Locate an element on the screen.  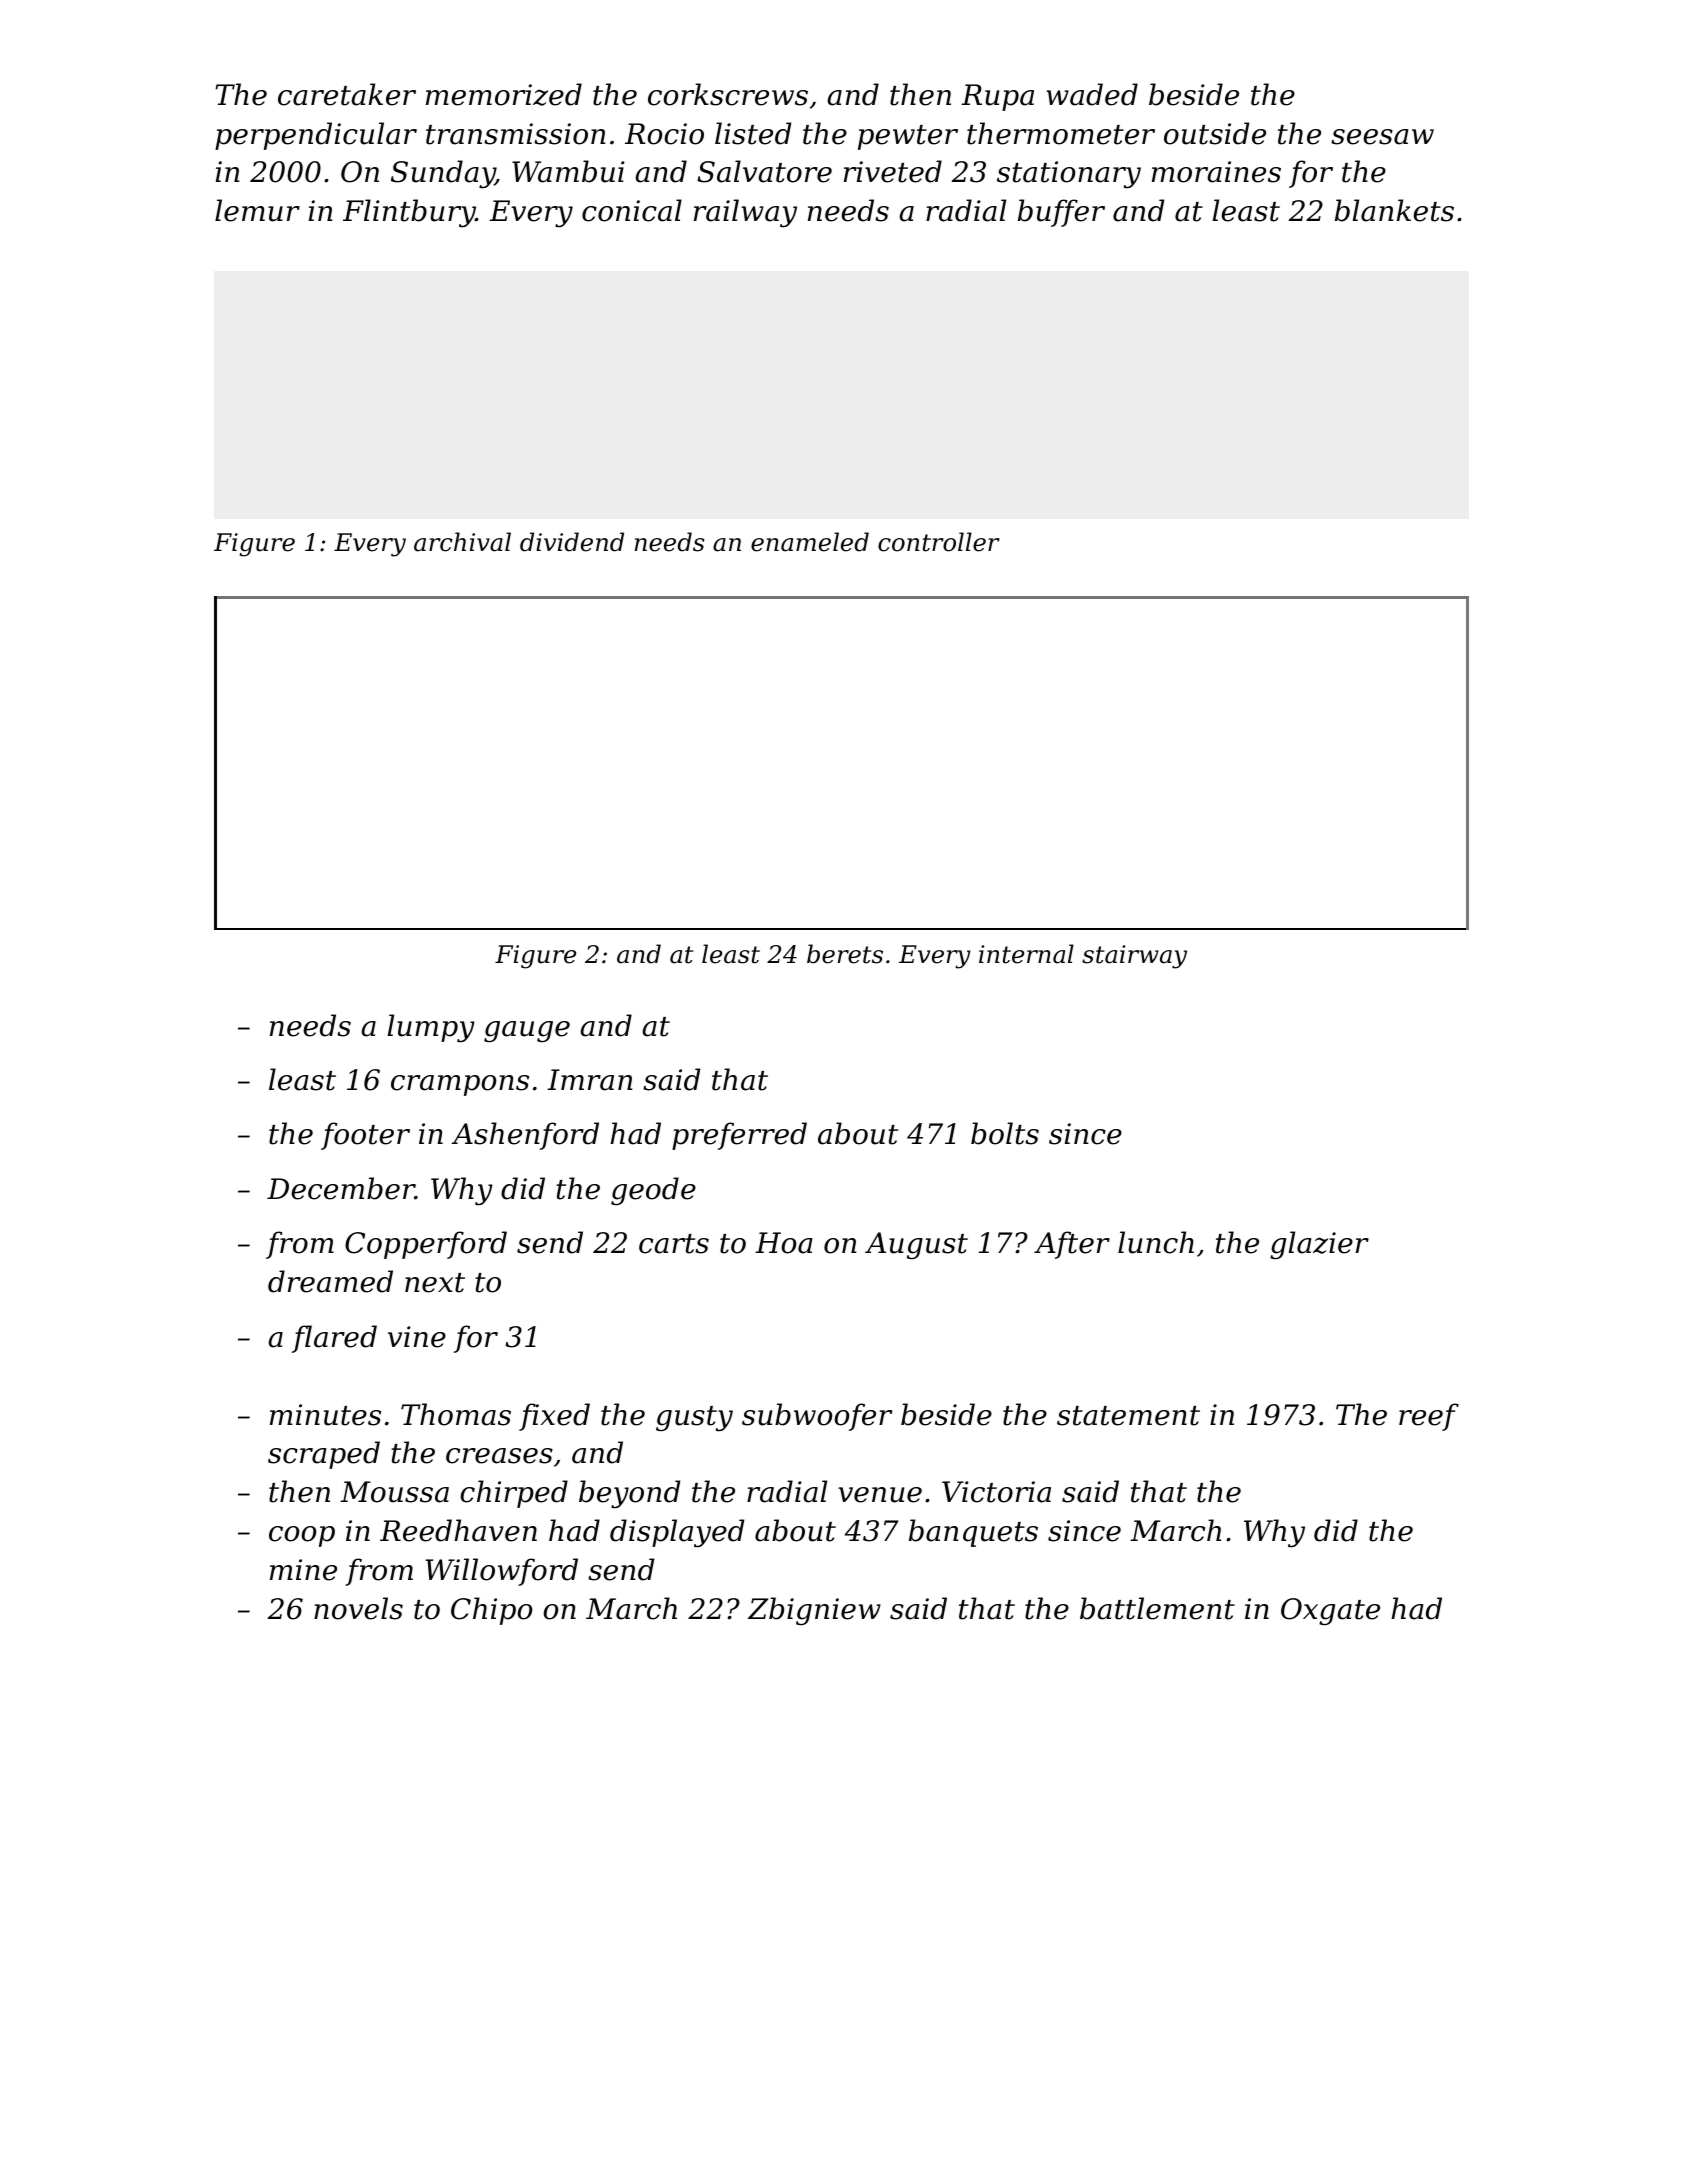
lemur is located at coordinates (257, 210).
